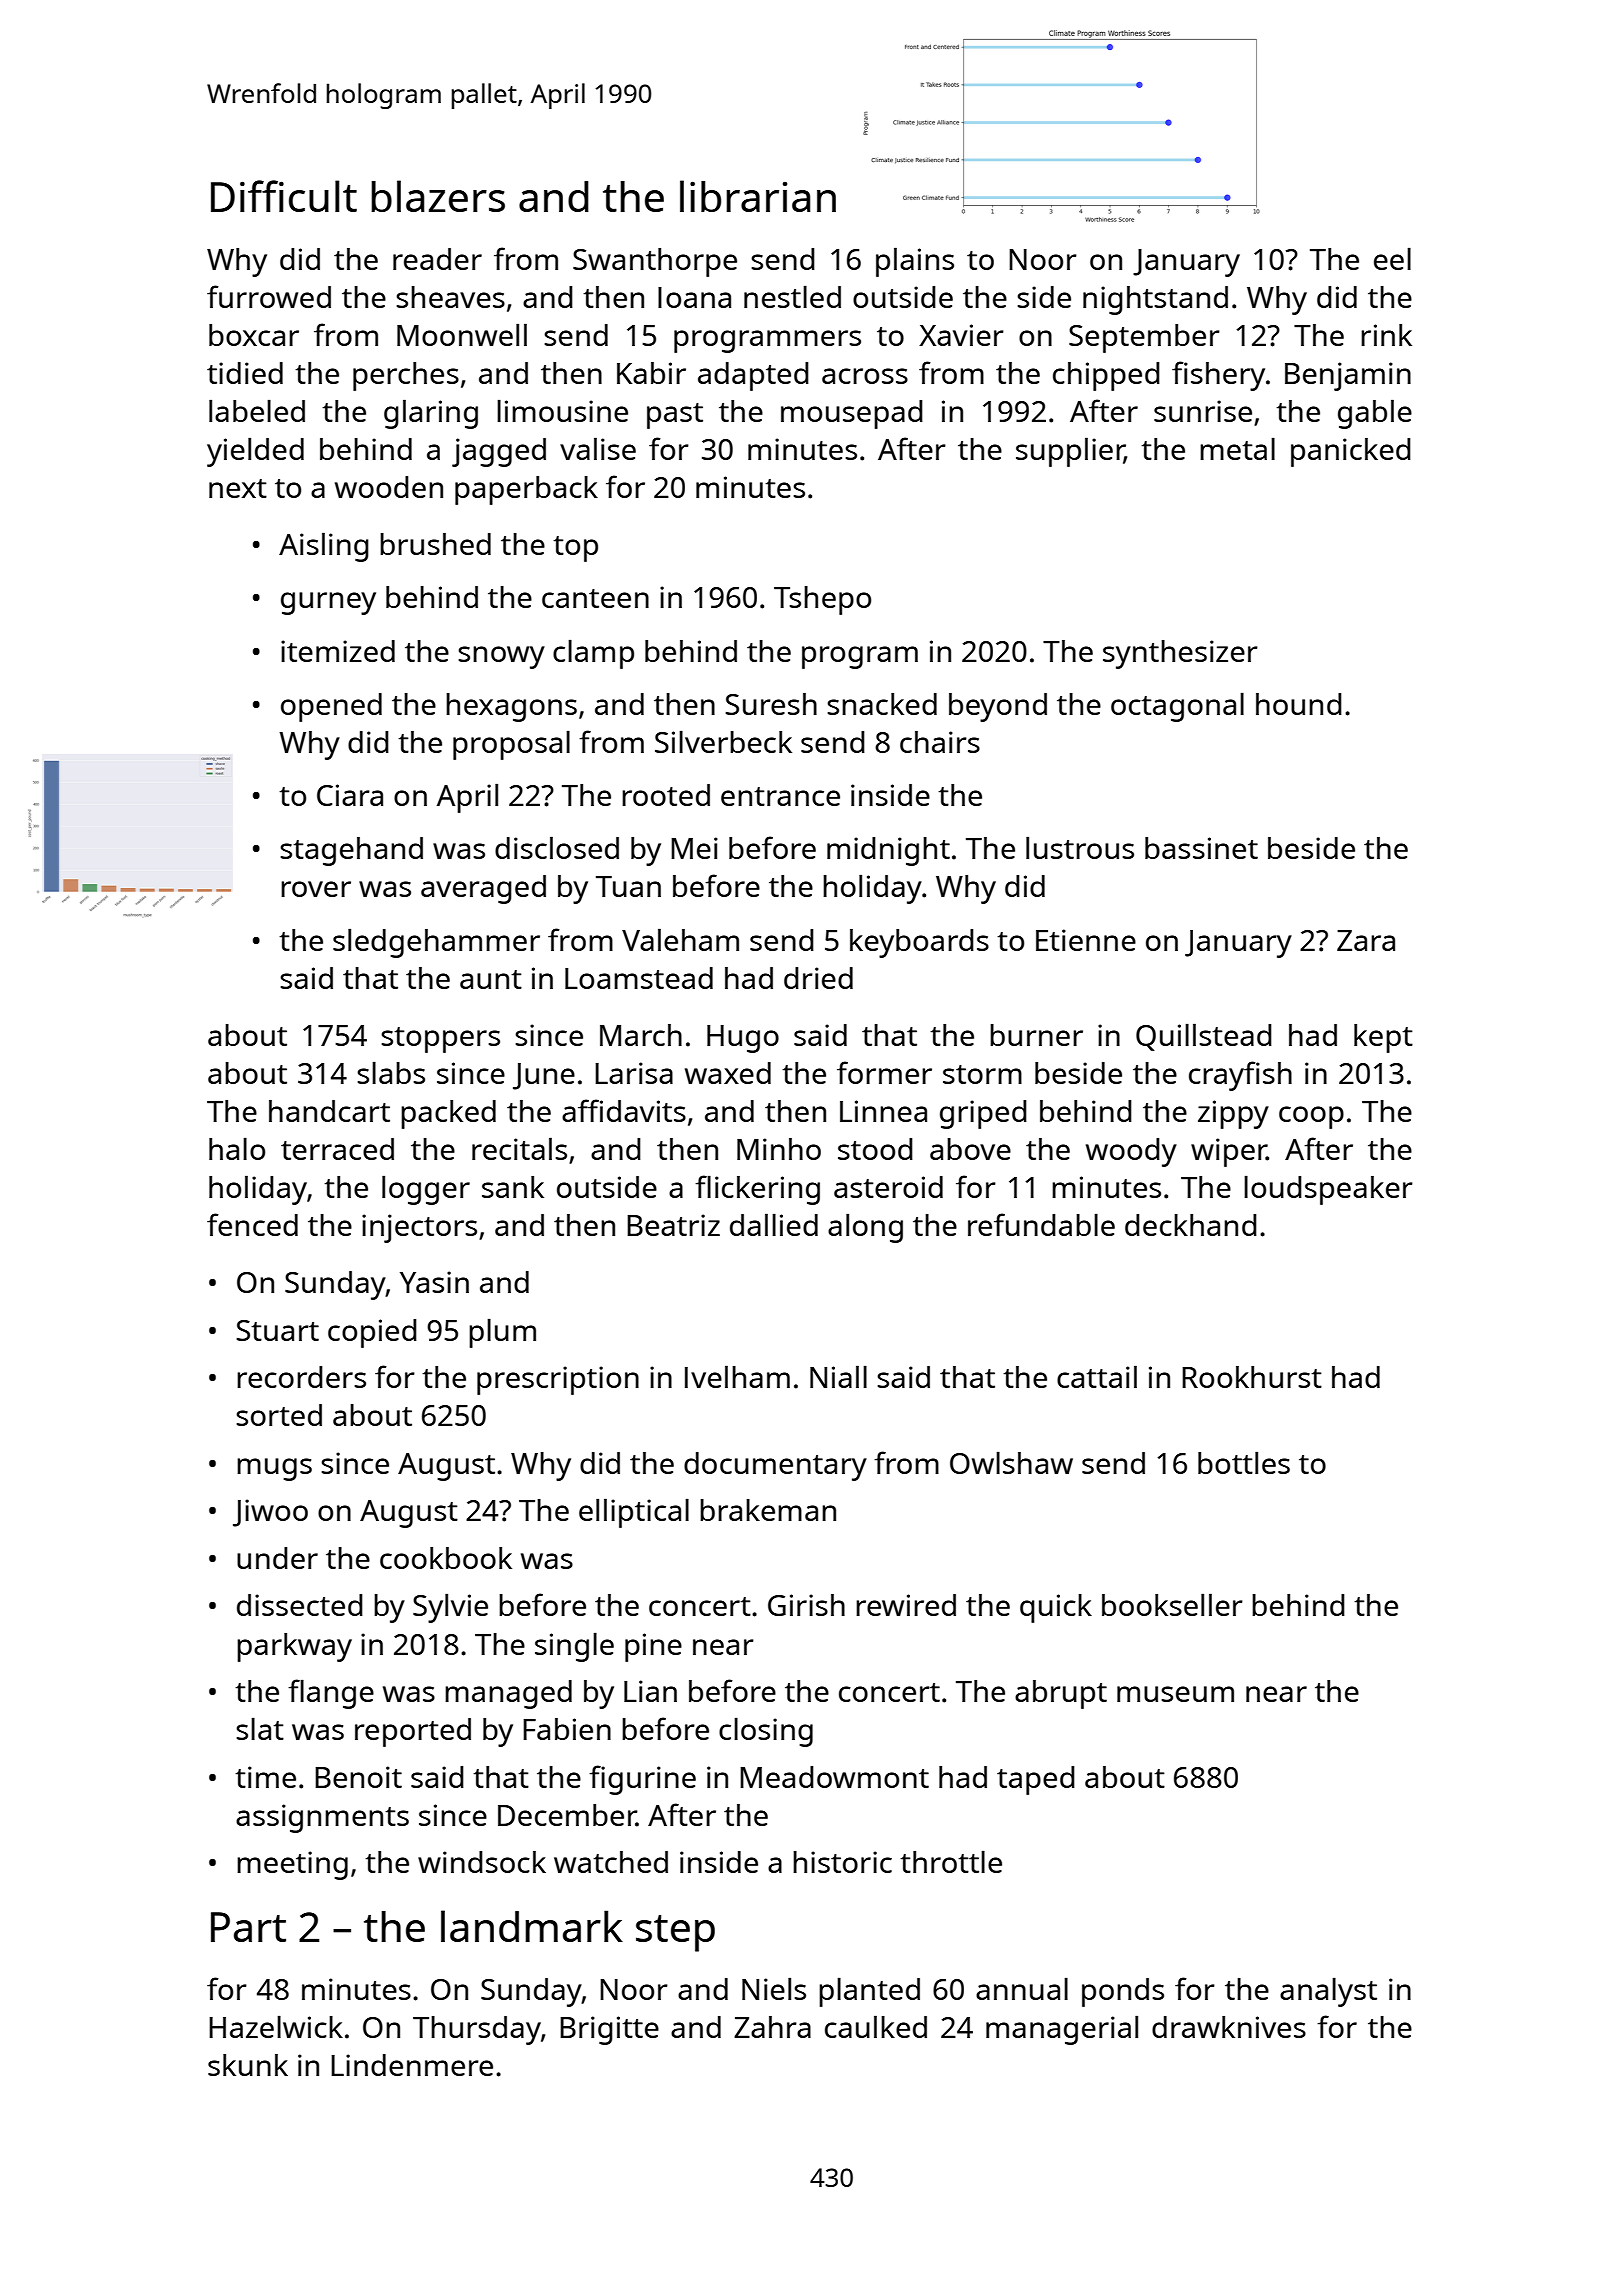  Describe the element at coordinates (675, 416) in the page. I see `past` at that location.
